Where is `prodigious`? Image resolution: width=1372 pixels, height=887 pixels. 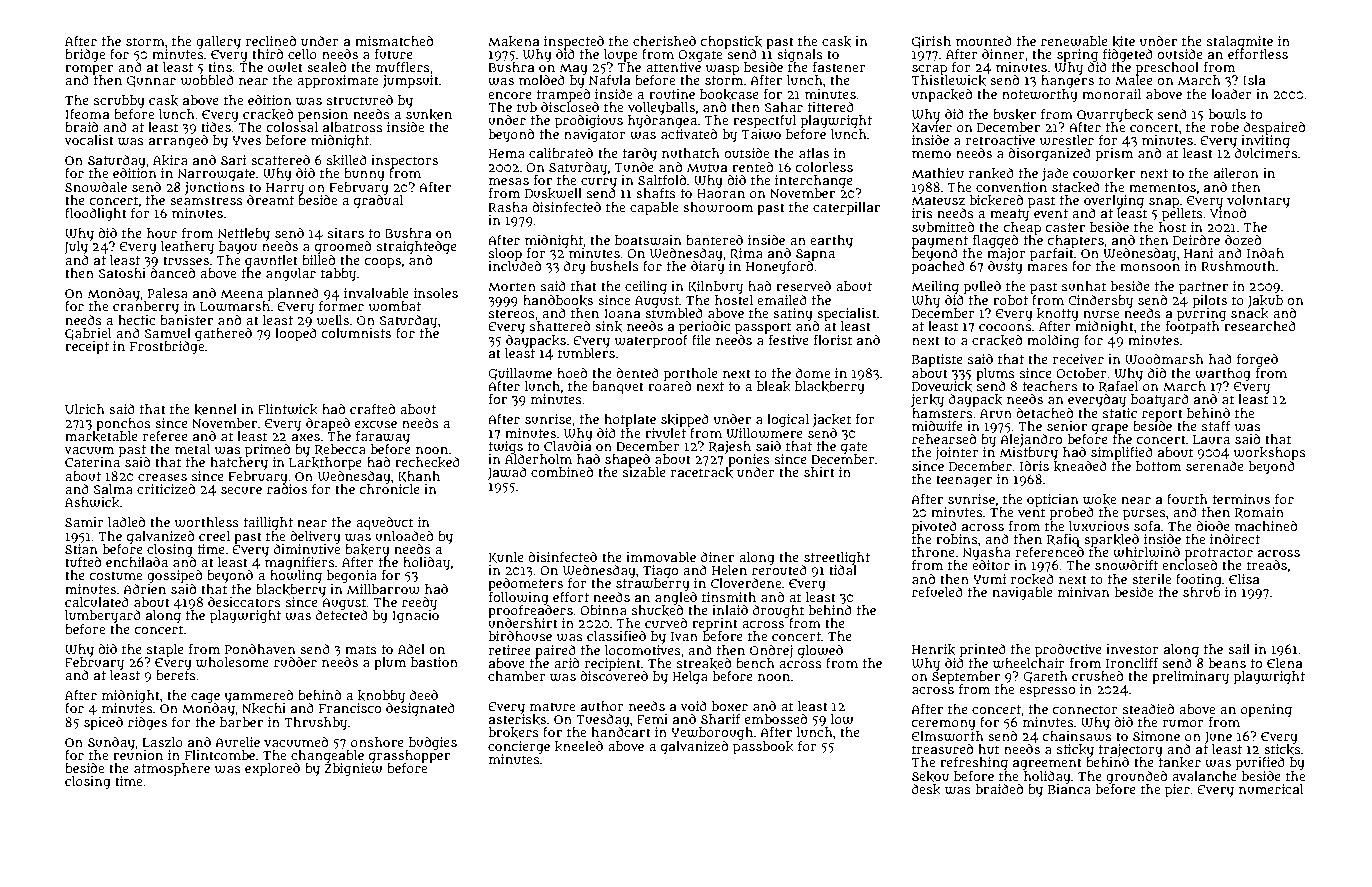
prodigious is located at coordinates (589, 121).
